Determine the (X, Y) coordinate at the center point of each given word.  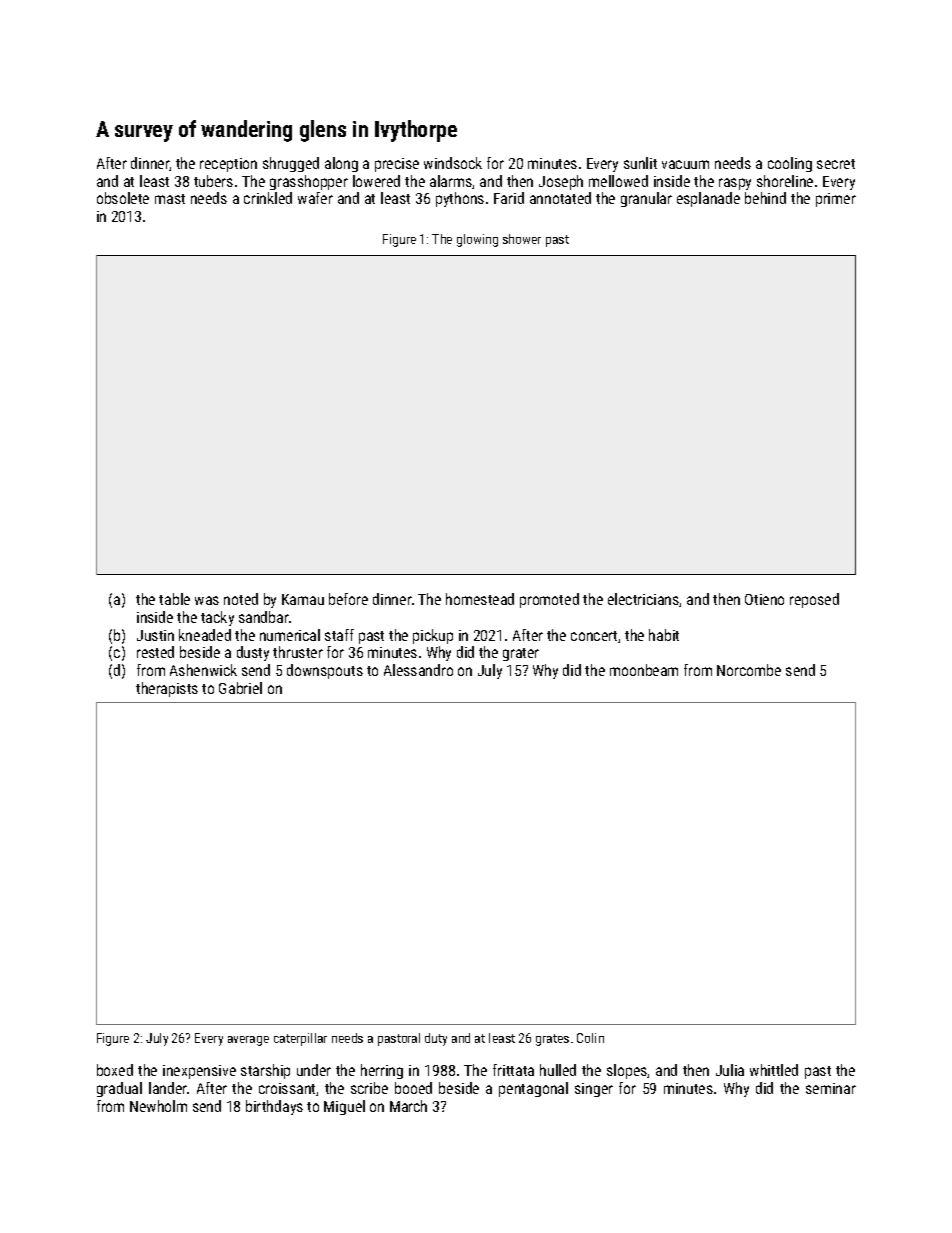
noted (241, 599)
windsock (453, 163)
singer (594, 1090)
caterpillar (300, 1039)
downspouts (325, 671)
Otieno (764, 599)
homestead (480, 599)
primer (836, 200)
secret (836, 164)
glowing (477, 240)
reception (228, 165)
